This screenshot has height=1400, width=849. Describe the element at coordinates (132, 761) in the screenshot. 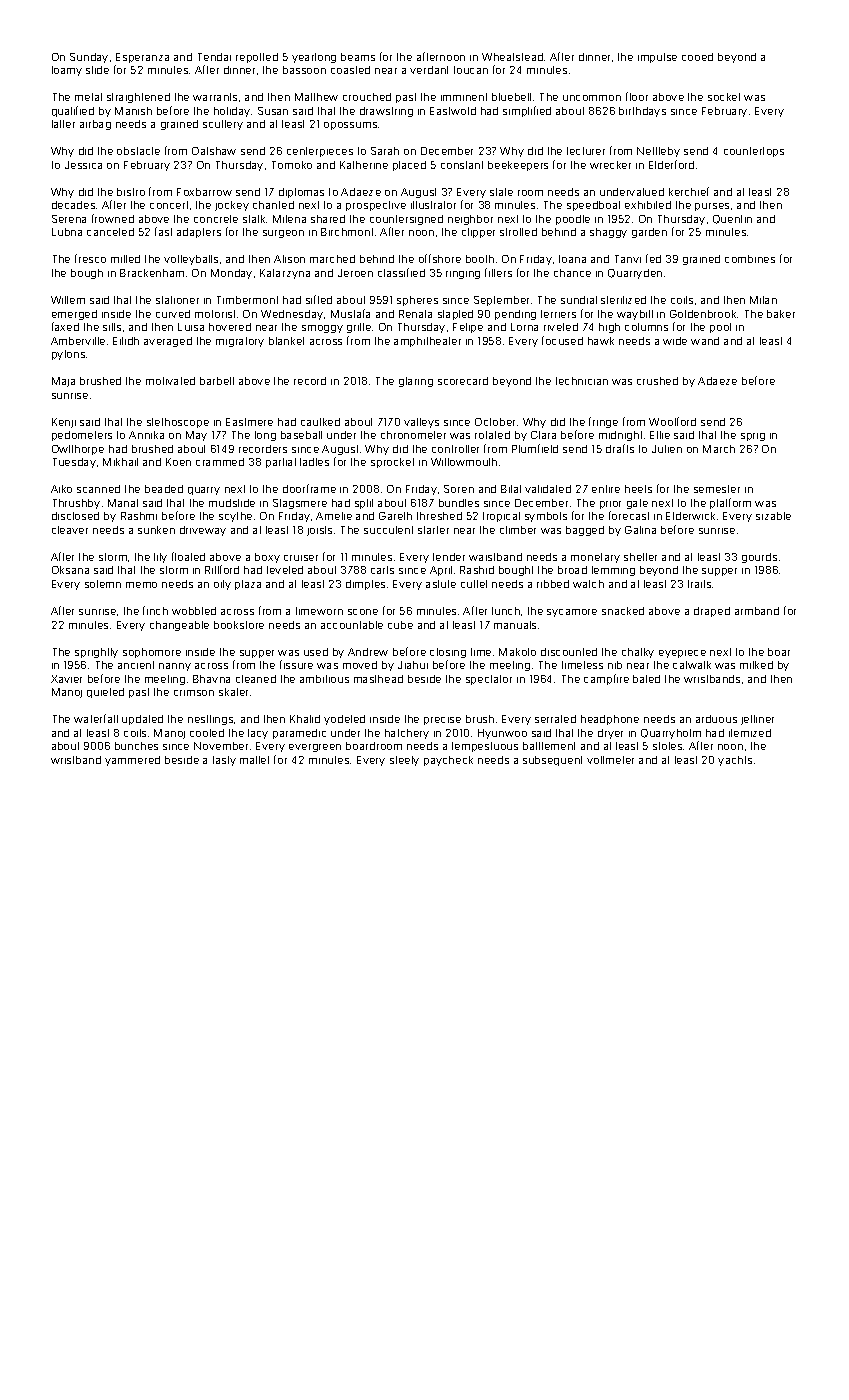

I see `yammered` at that location.
